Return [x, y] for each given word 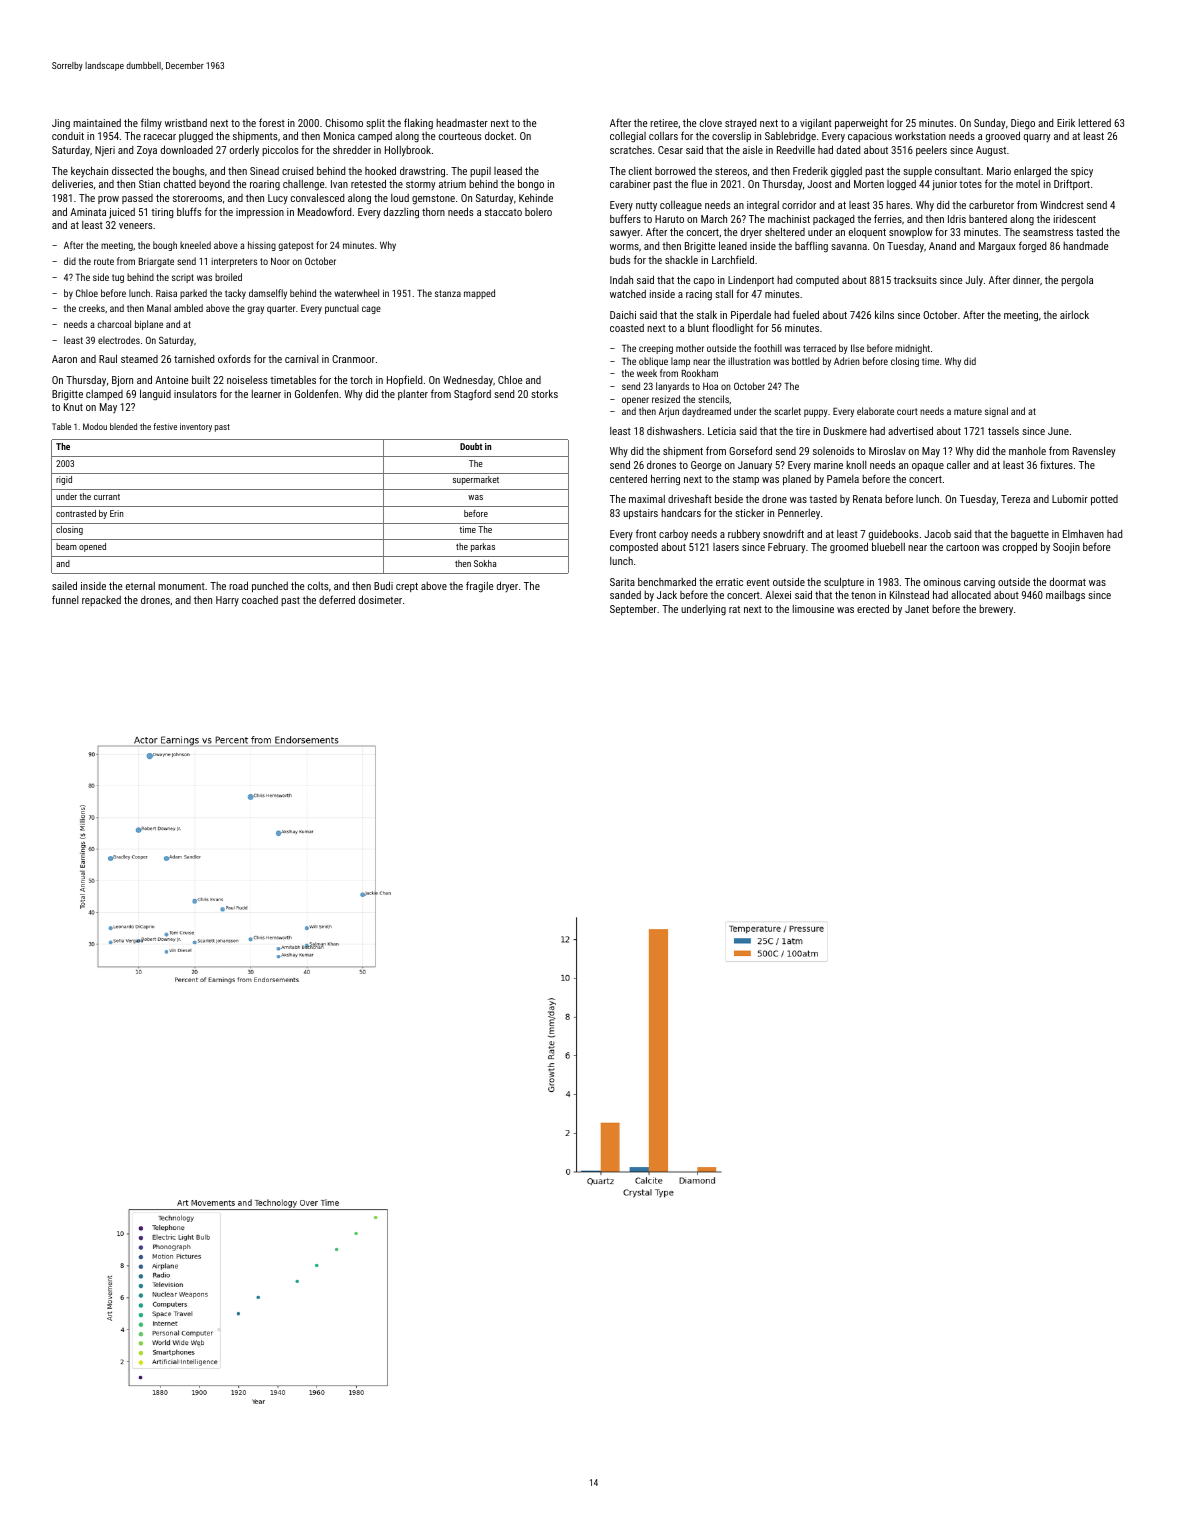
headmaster [462, 123]
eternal [140, 586]
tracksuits [915, 280]
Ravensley [1094, 451]
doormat [1068, 581]
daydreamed [706, 412]
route [104, 261]
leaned [733, 245]
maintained [97, 123]
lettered [1095, 123]
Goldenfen [316, 393]
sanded [625, 594]
